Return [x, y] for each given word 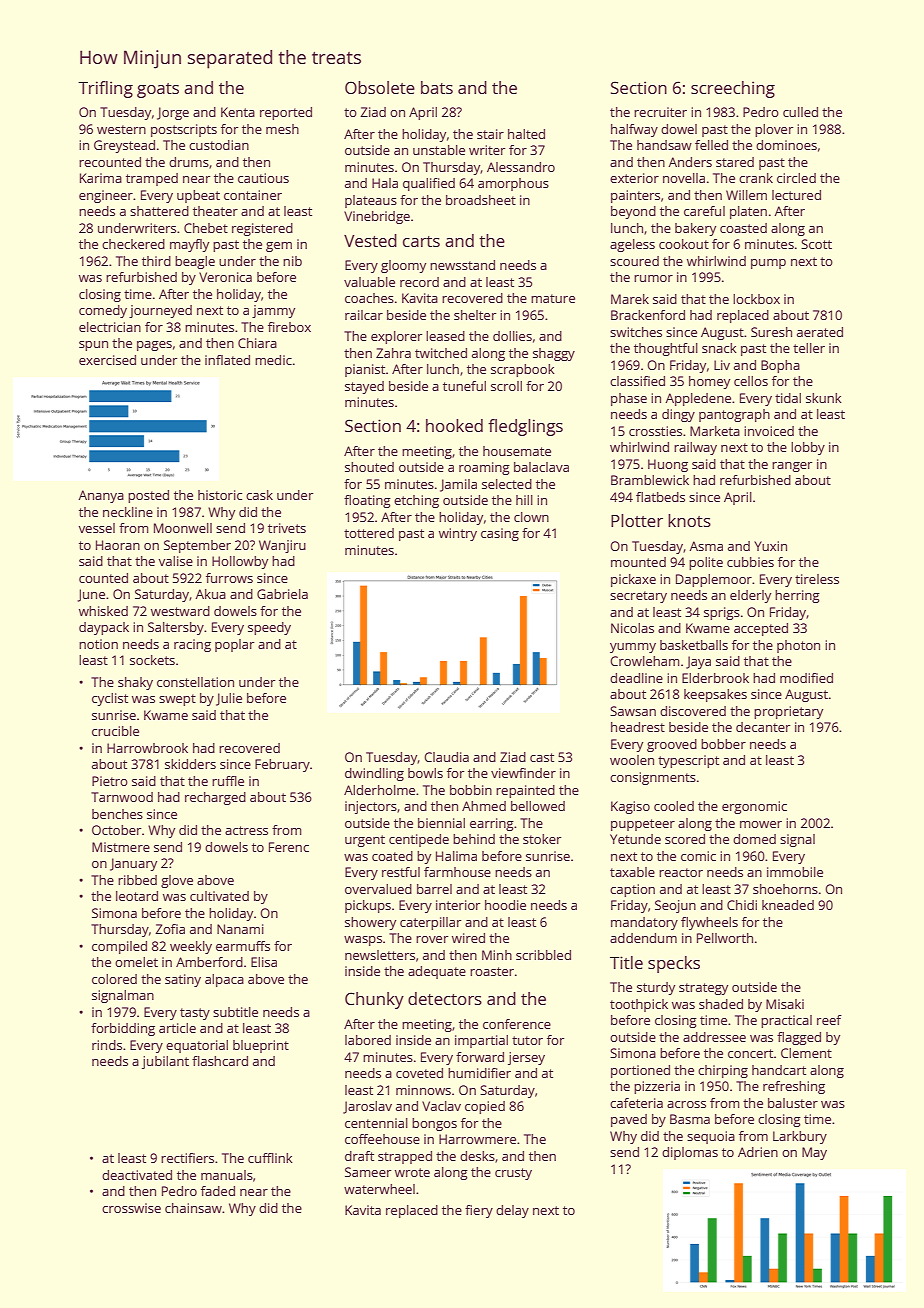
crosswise [131, 1208]
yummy [633, 648]
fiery [479, 1211]
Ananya [101, 496]
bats [437, 87]
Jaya [698, 662]
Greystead [124, 146]
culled [800, 112]
